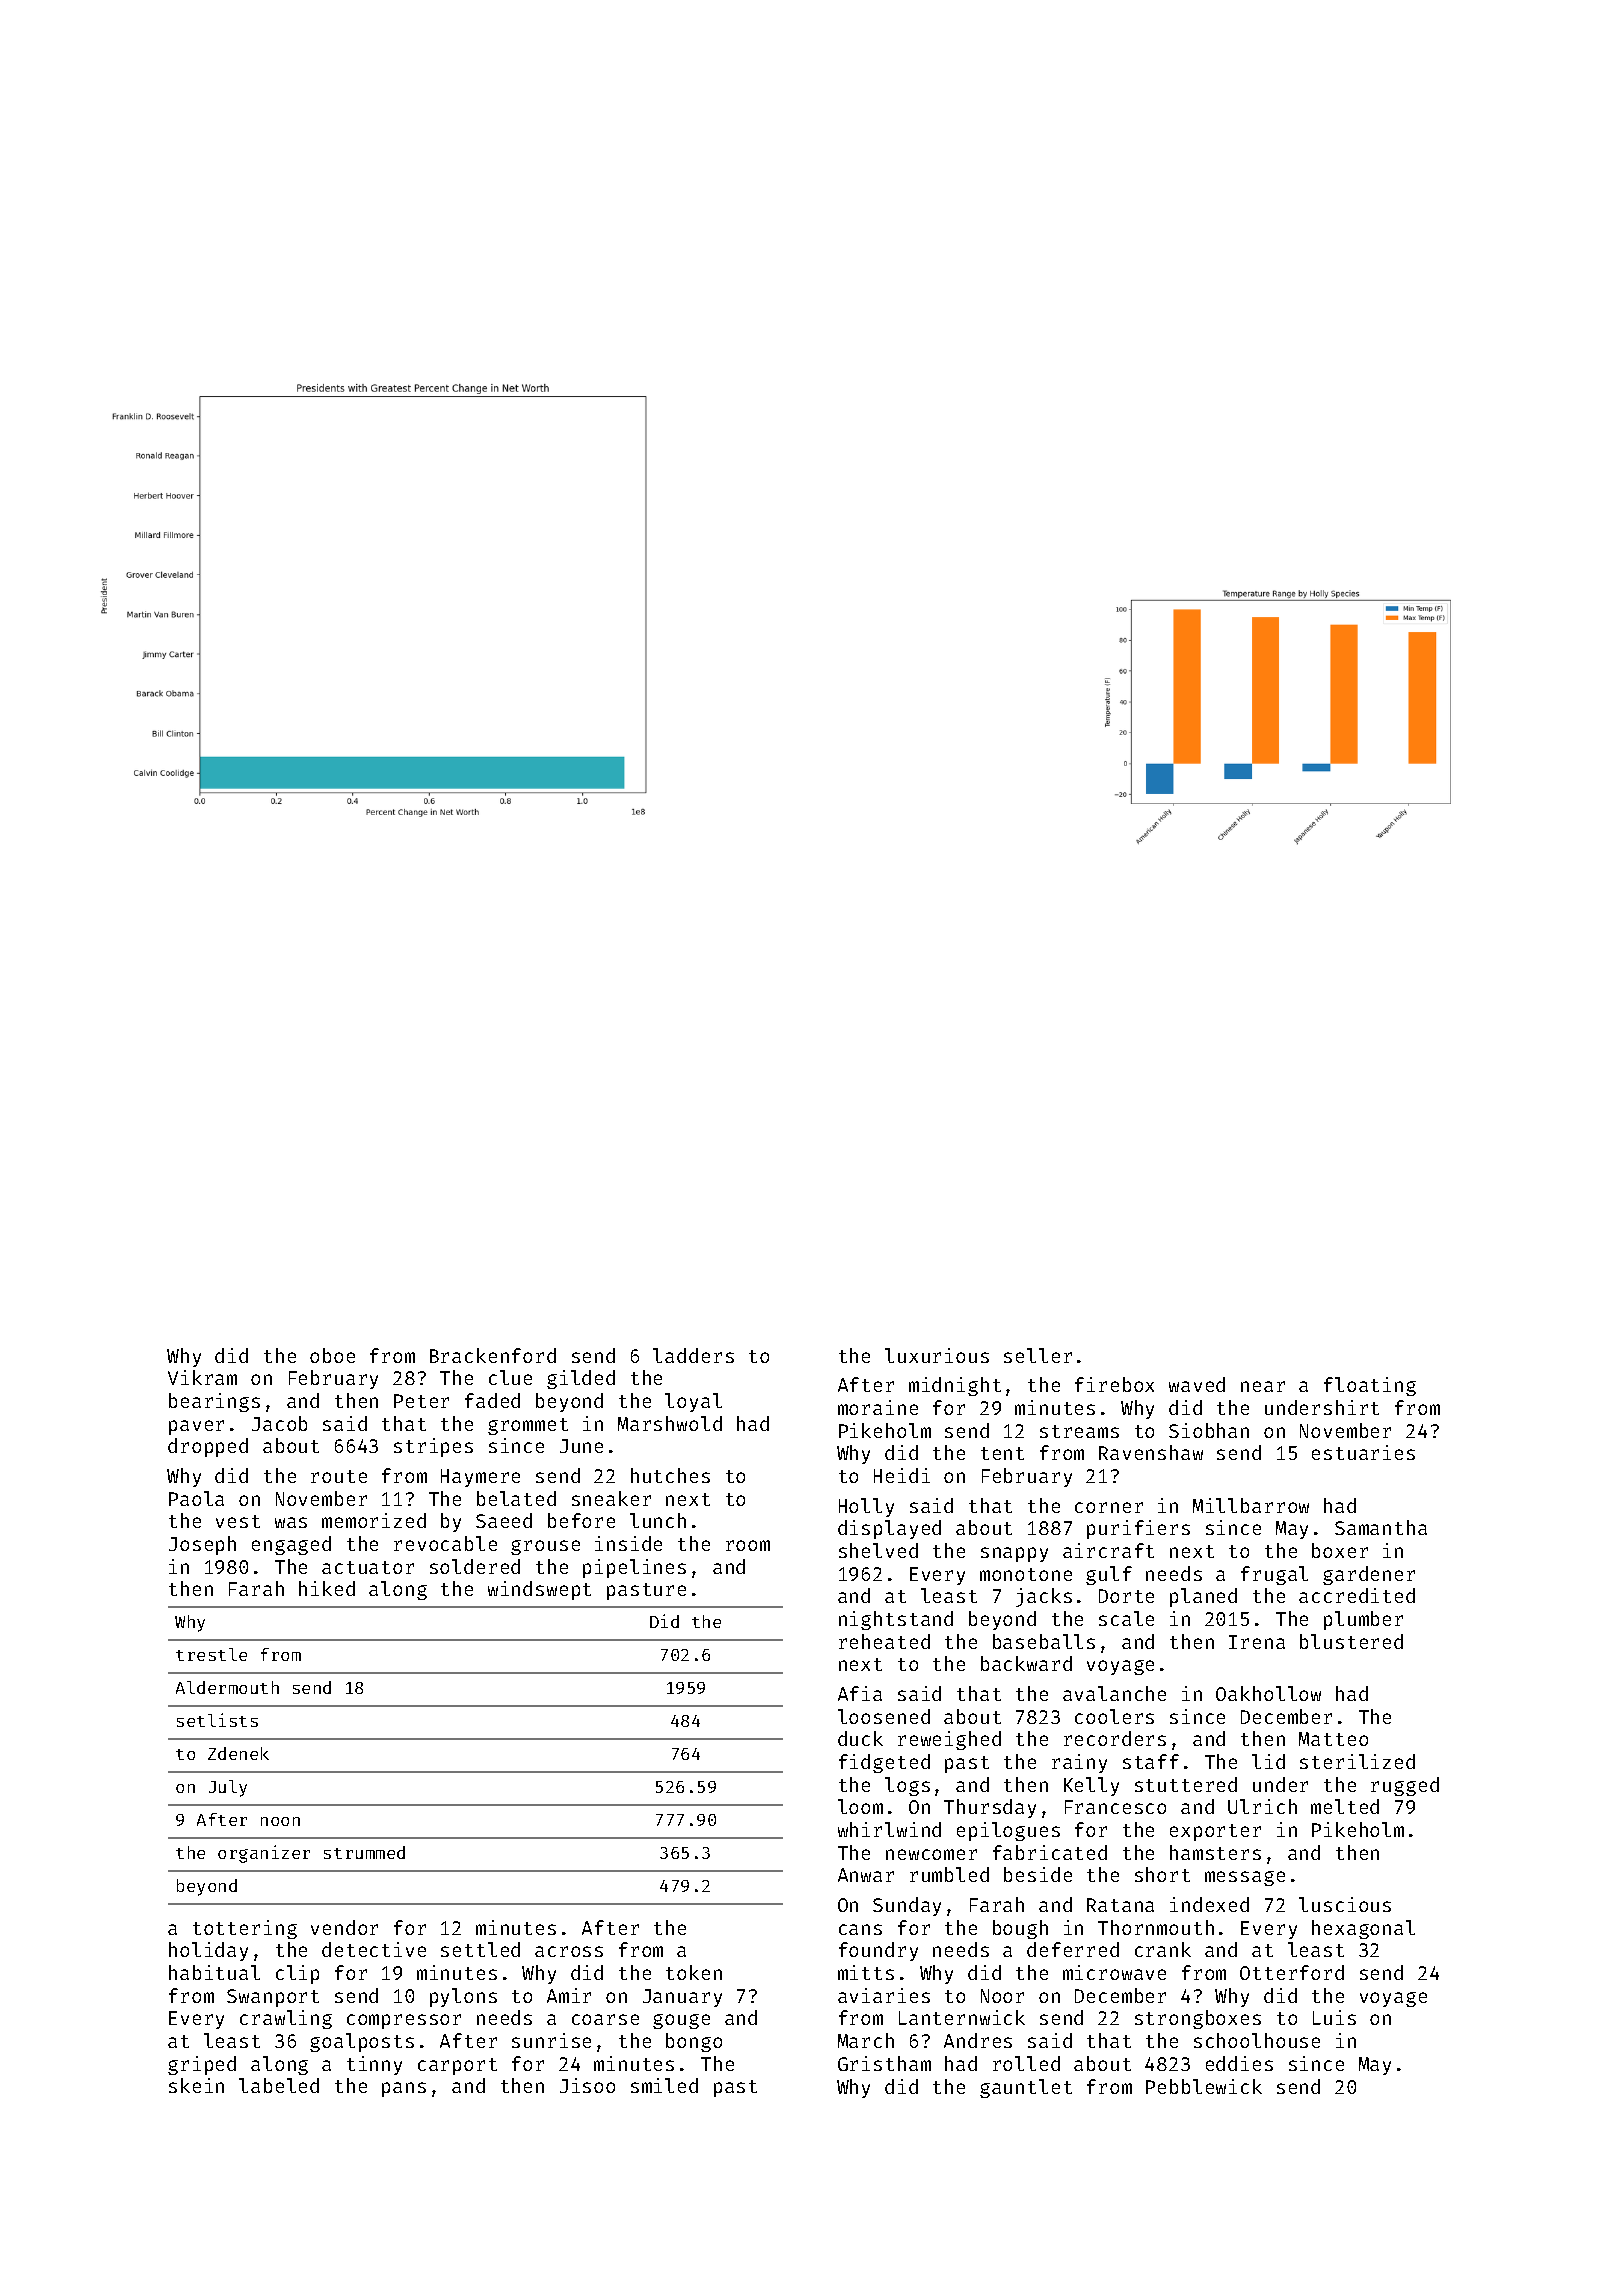 The height and width of the screenshot is (2292, 1620). Describe the element at coordinates (364, 1852) in the screenshot. I see `strummed` at that location.
